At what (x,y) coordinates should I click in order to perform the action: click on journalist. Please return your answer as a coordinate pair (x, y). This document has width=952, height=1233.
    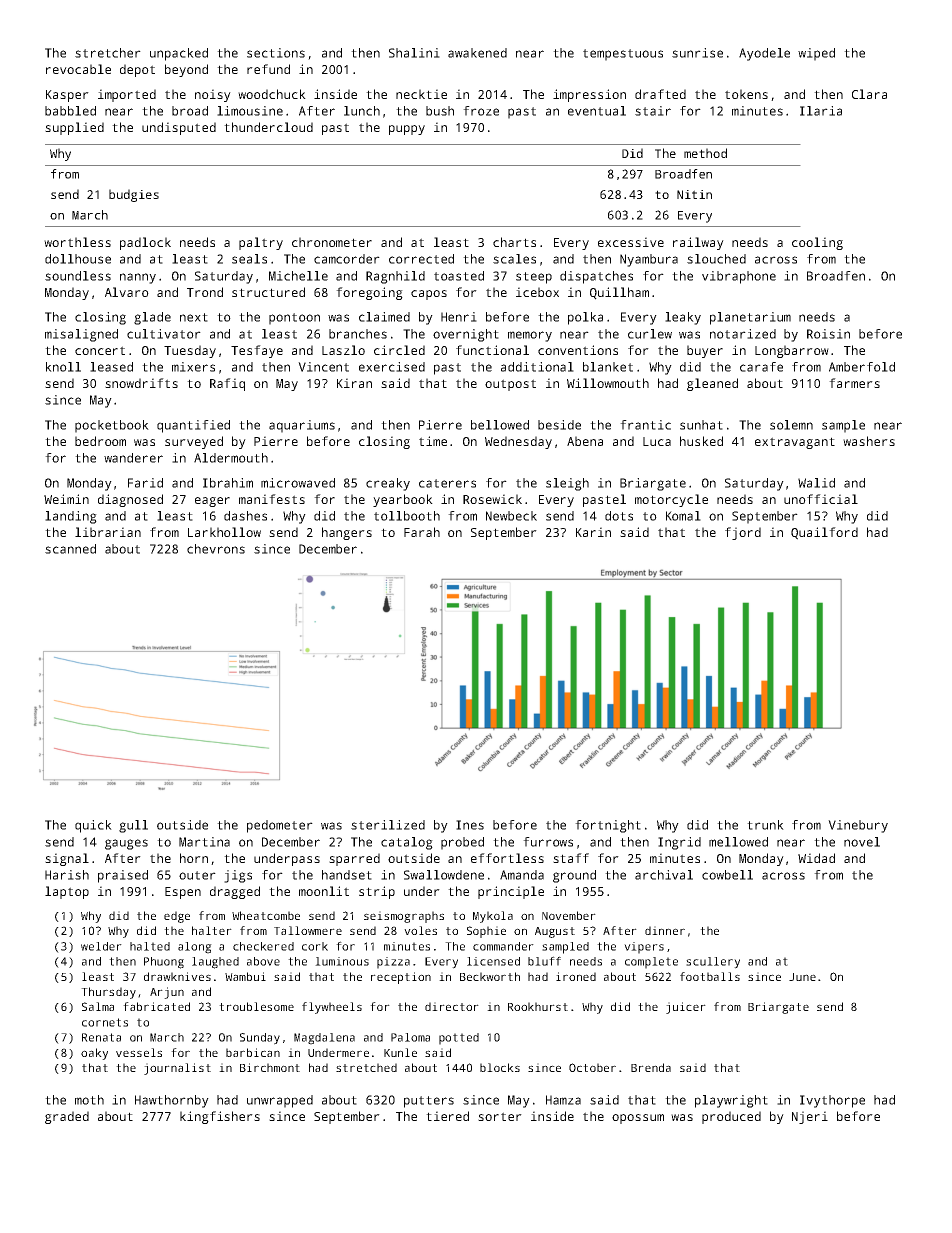
    Looking at the image, I should click on (177, 1069).
